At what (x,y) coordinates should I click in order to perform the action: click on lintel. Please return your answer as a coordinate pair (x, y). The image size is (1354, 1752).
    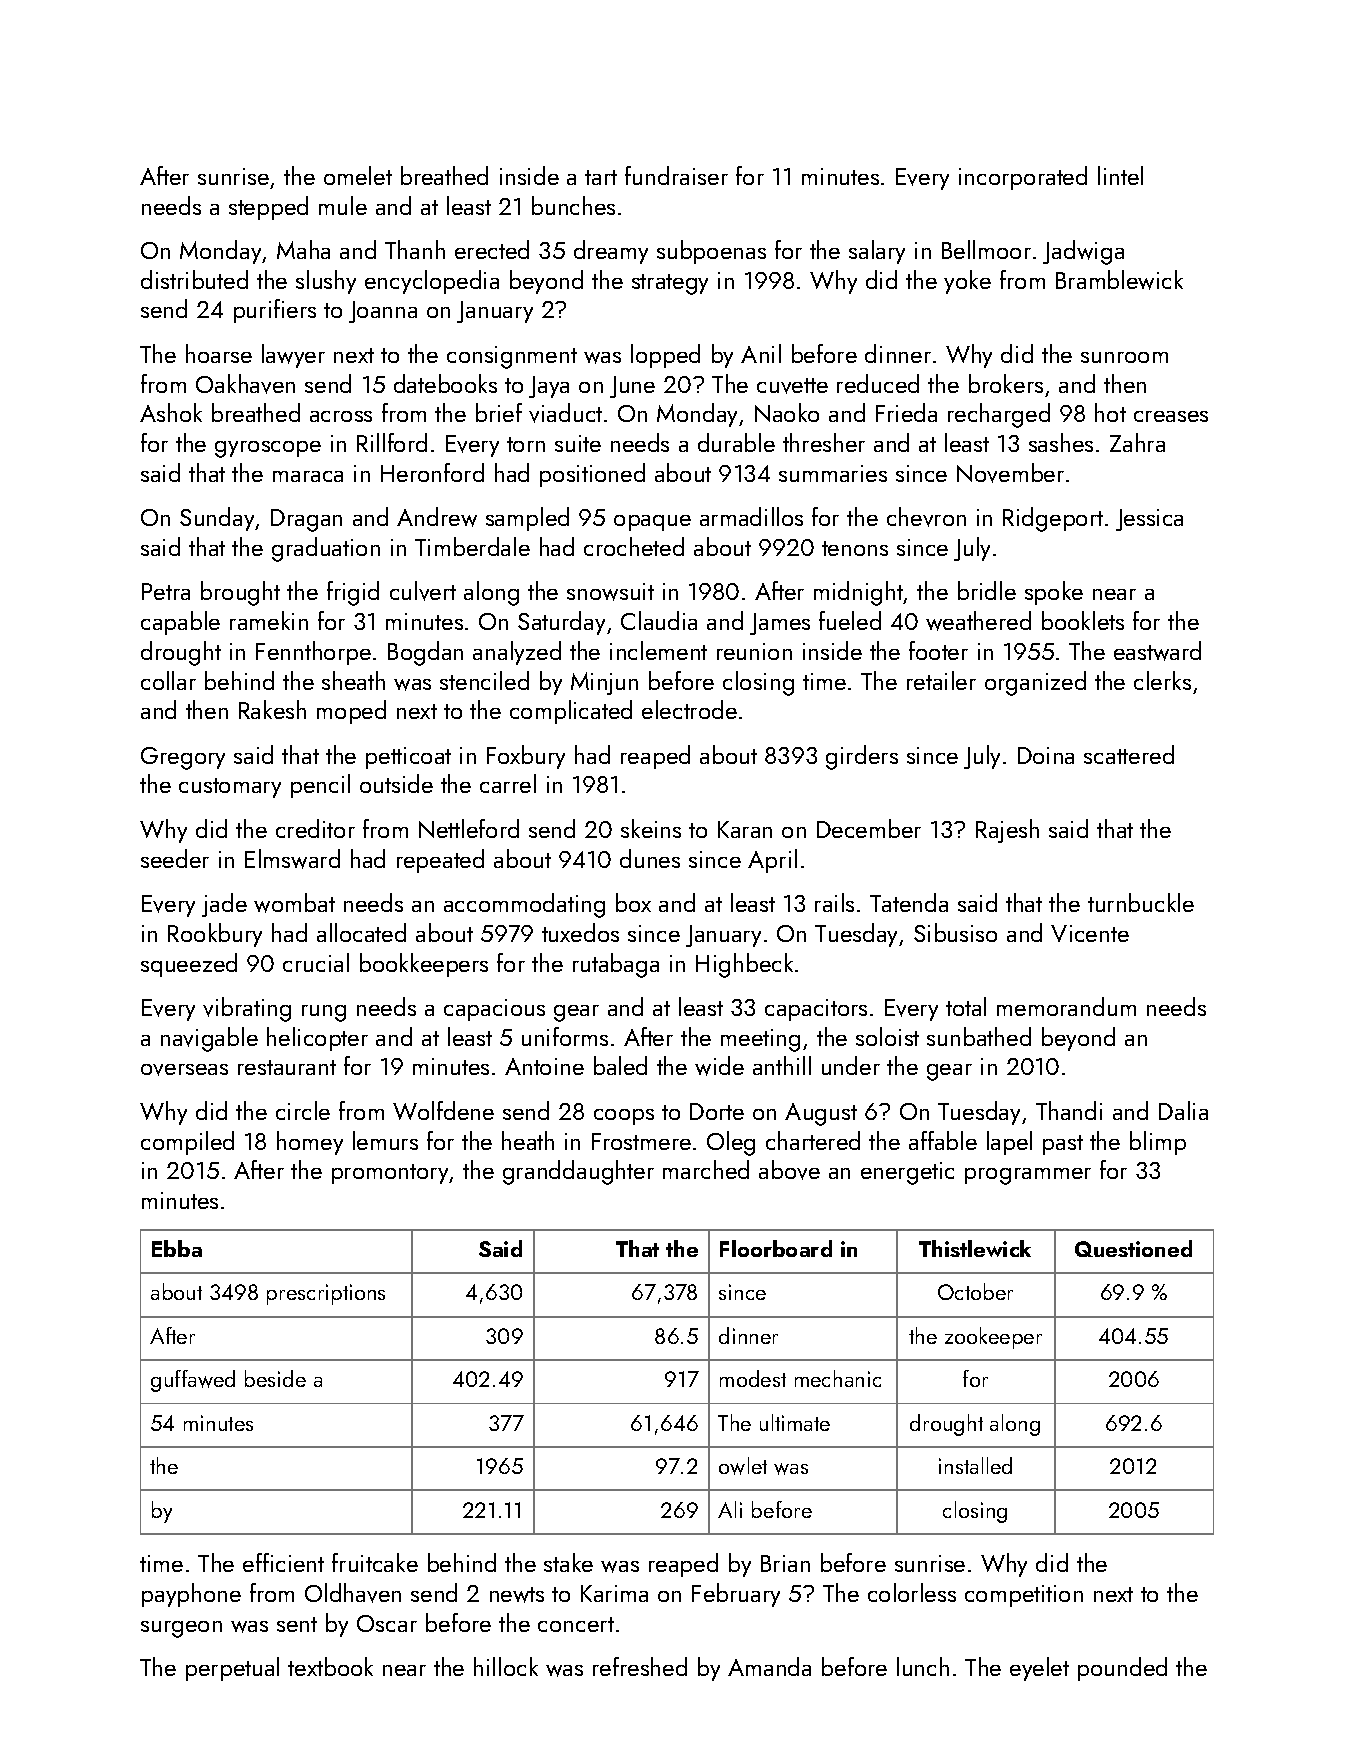
    Looking at the image, I should click on (1120, 175).
